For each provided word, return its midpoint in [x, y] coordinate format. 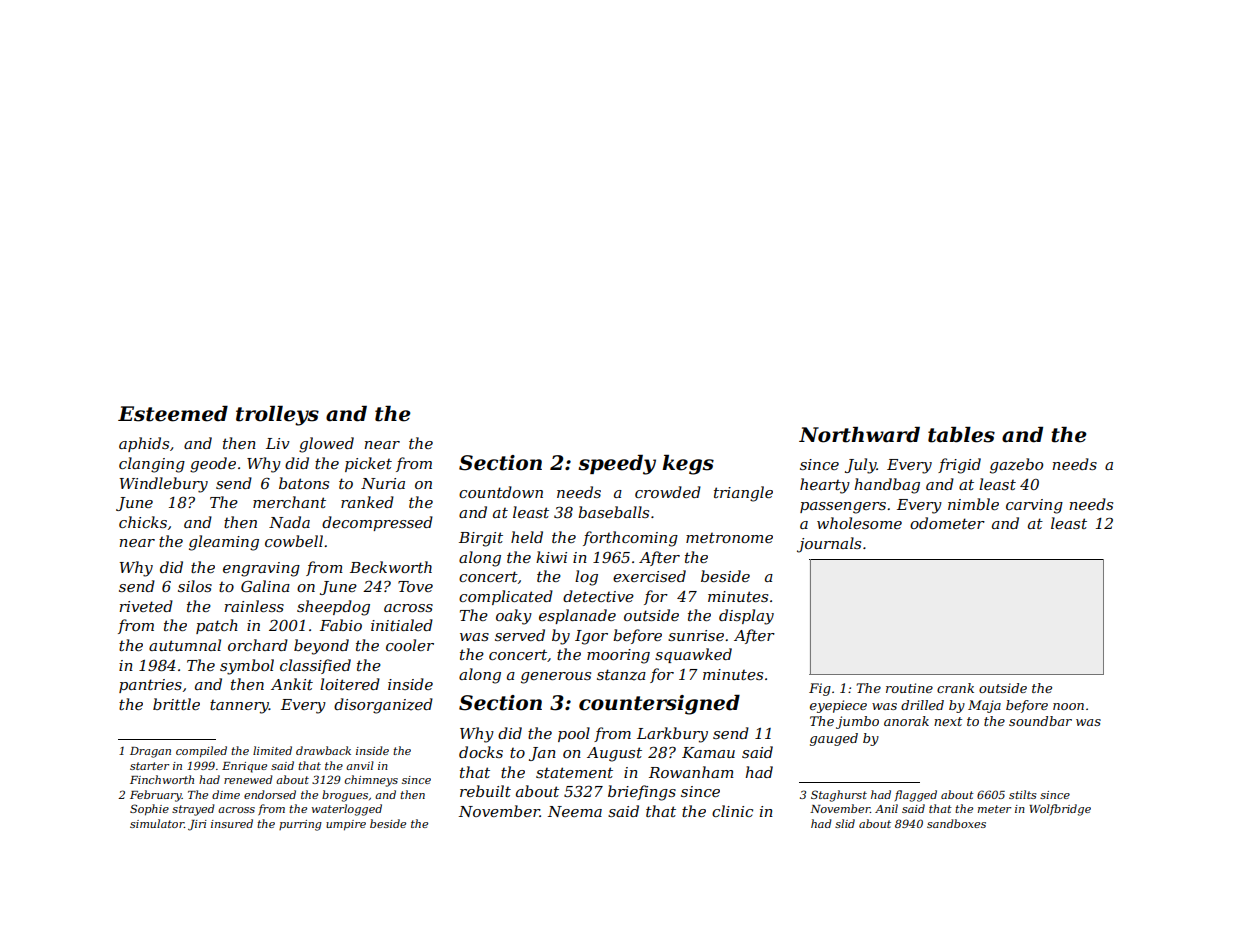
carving [1034, 506]
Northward [859, 435]
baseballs [613, 512]
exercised [649, 576]
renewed [248, 779]
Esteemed [173, 414]
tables [961, 435]
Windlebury [164, 485]
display [746, 617]
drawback [323, 750]
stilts [1022, 794]
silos [195, 586]
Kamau [708, 752]
